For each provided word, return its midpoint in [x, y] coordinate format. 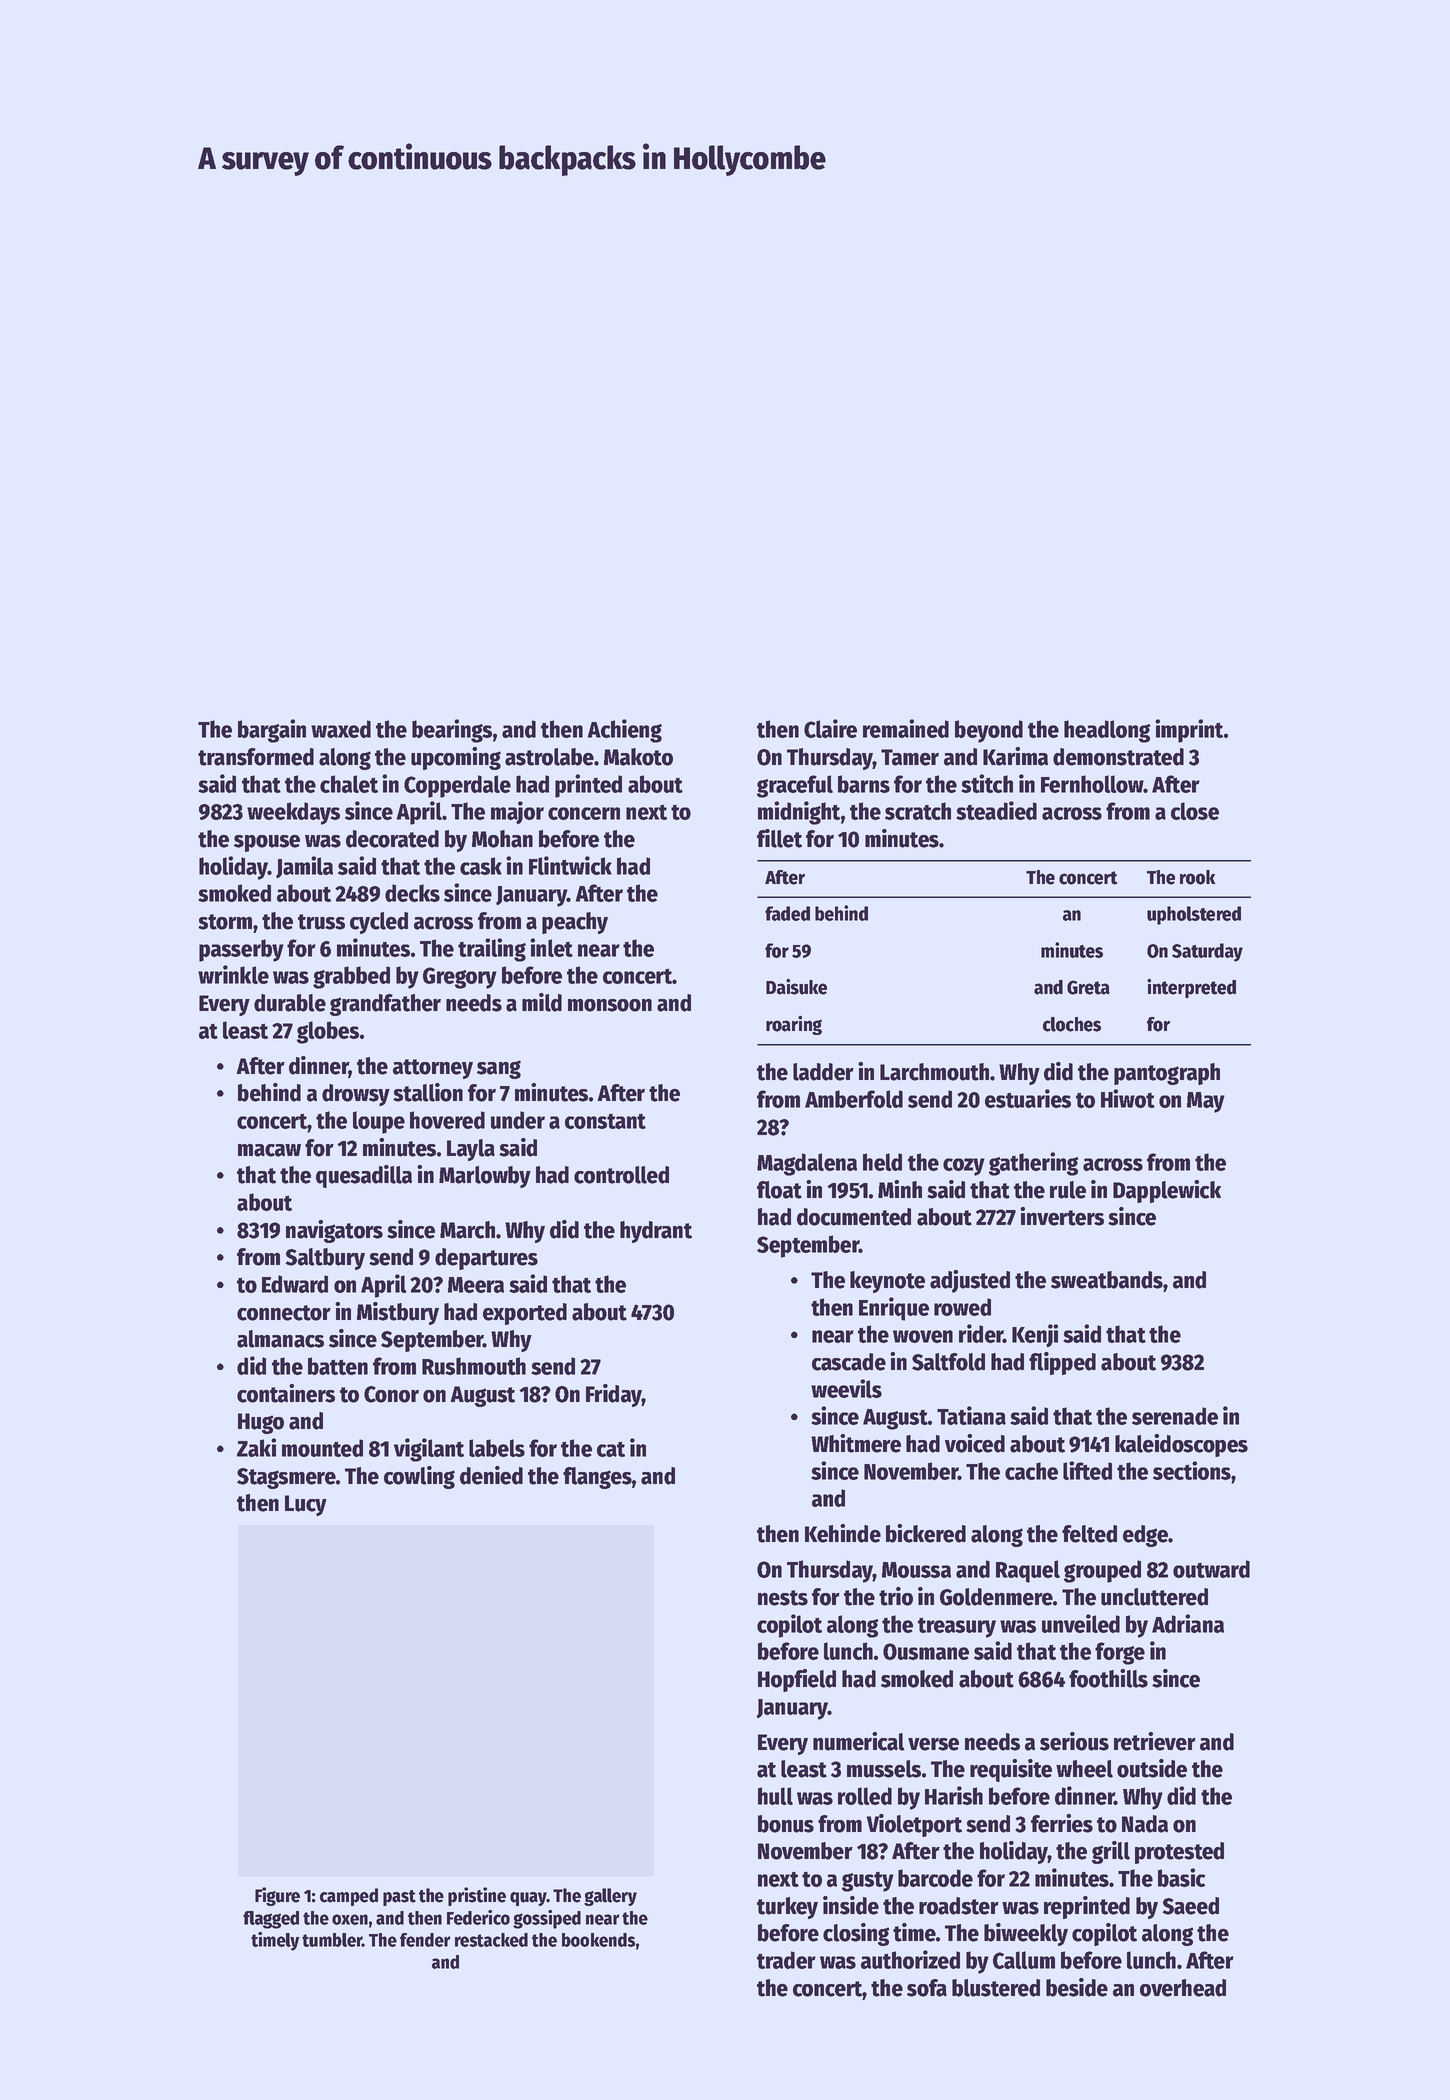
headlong [1107, 731]
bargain [272, 731]
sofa [927, 1988]
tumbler [332, 1940]
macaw [269, 1150]
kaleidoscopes [1181, 1445]
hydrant [656, 1232]
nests [783, 1598]
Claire [830, 728]
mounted [322, 1448]
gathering [1033, 1164]
